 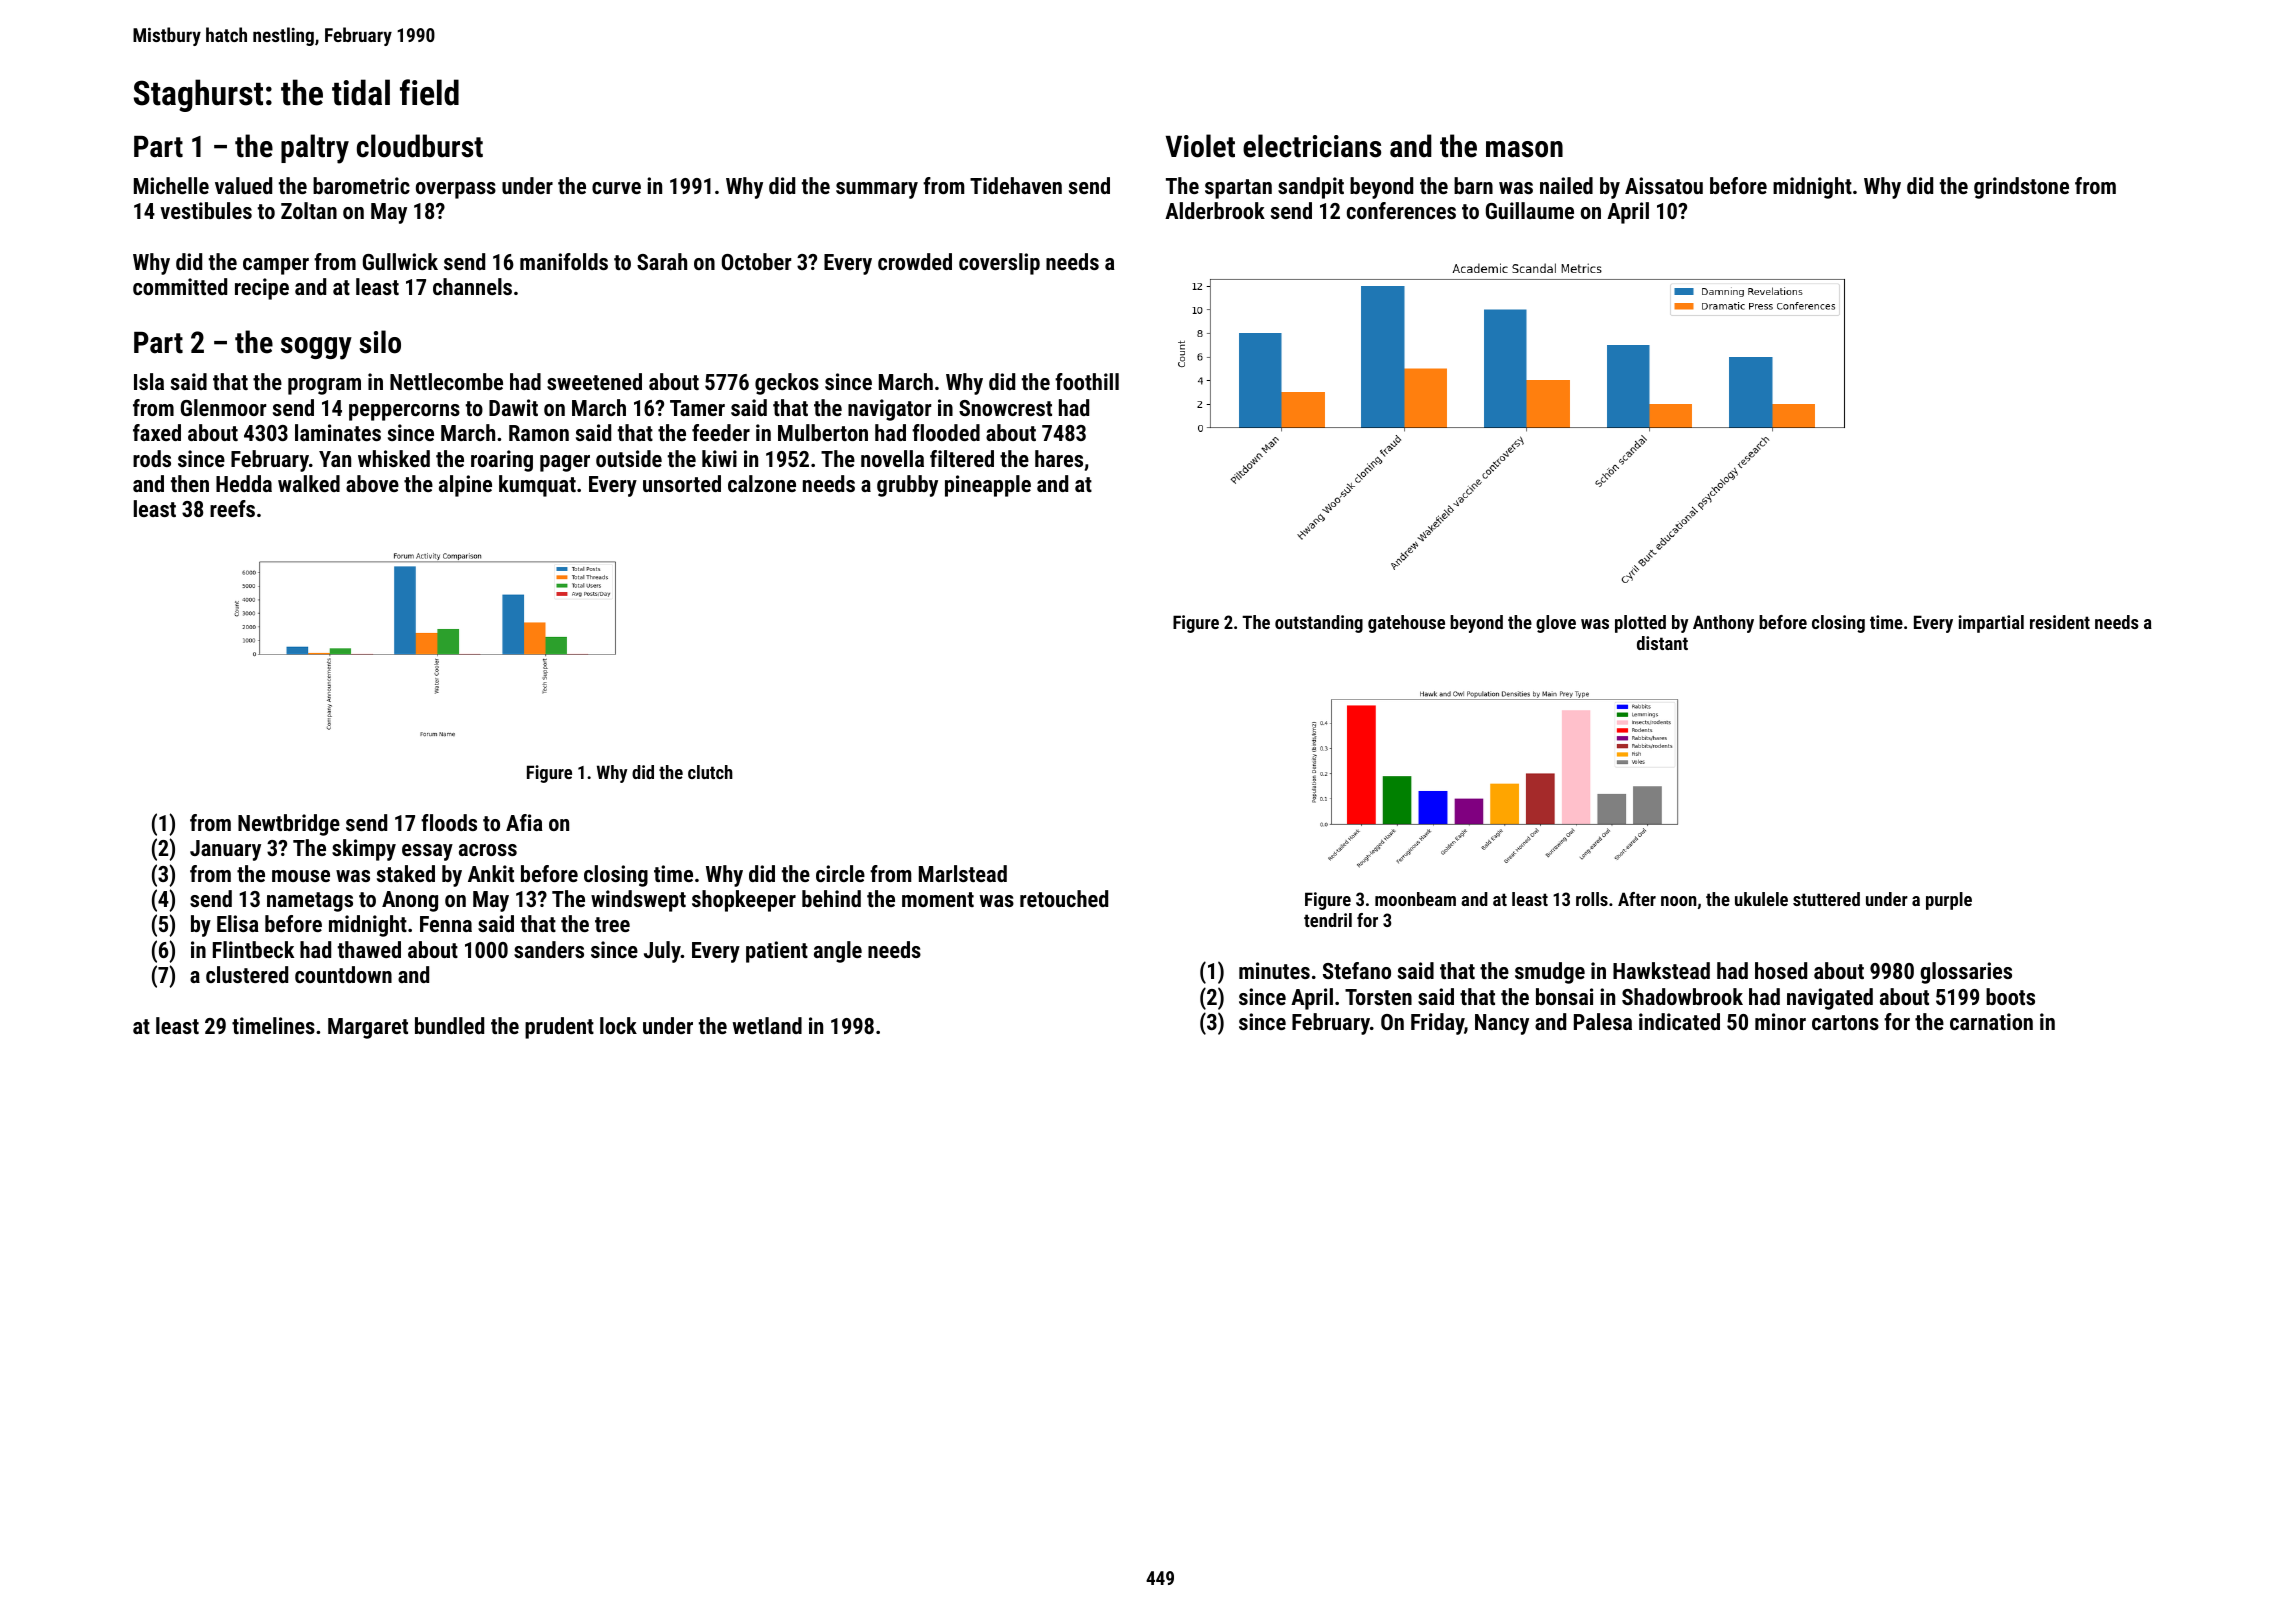 I want to click on Yan, so click(x=335, y=459).
